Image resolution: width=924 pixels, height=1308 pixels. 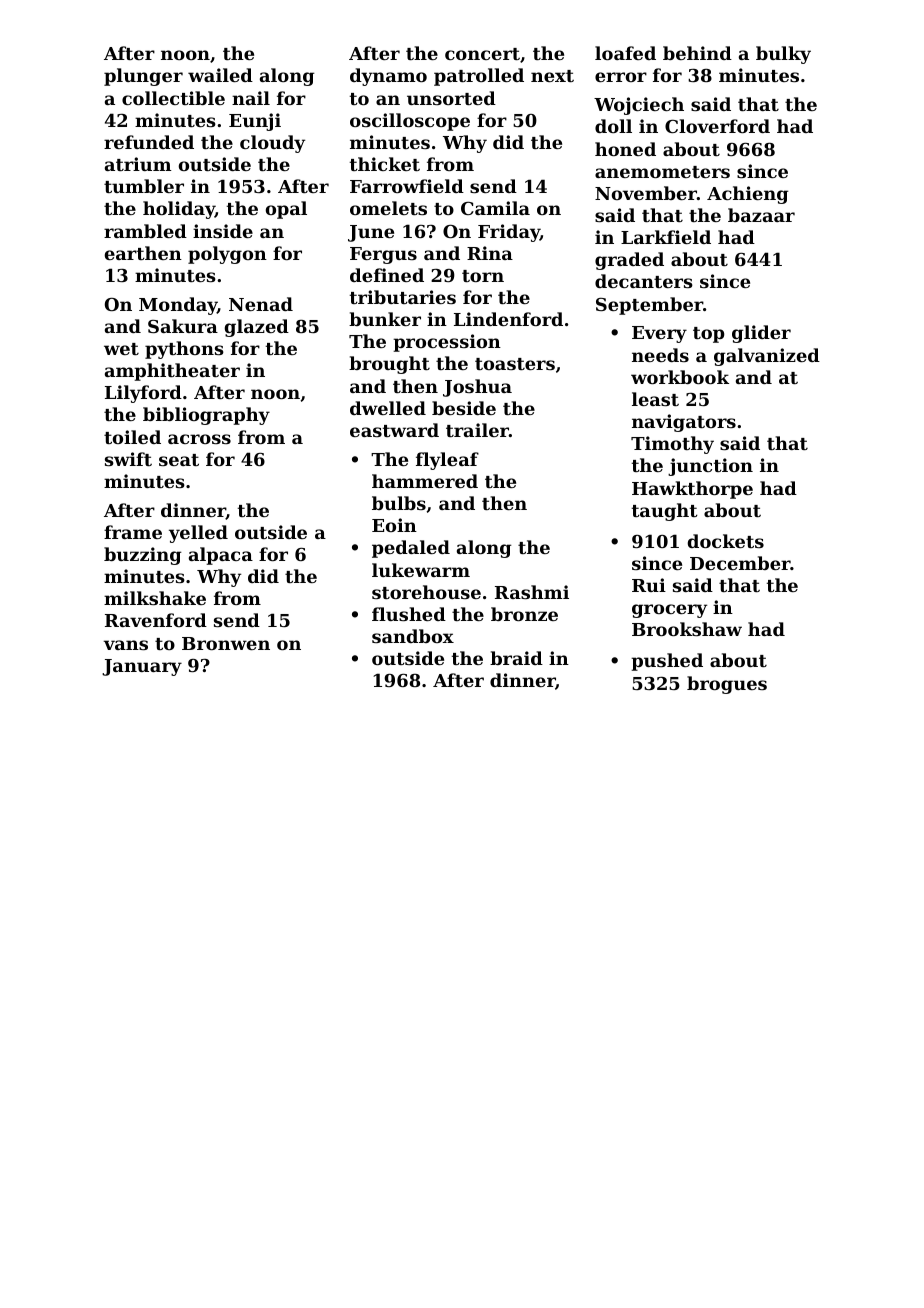 What do you see at coordinates (394, 525) in the screenshot?
I see `Eoin` at bounding box center [394, 525].
